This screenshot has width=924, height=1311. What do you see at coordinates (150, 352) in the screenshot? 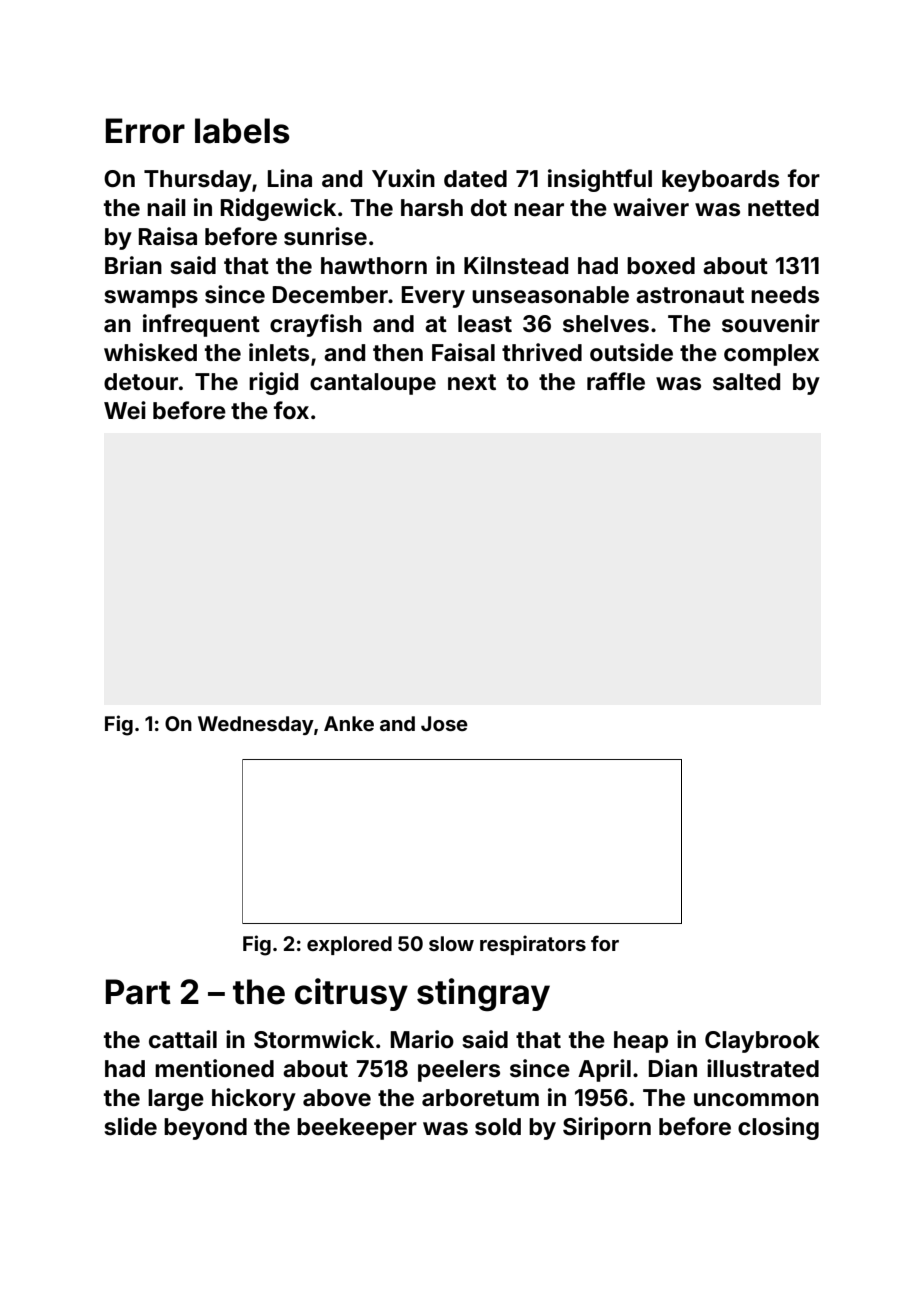
I see `whisked` at bounding box center [150, 352].
